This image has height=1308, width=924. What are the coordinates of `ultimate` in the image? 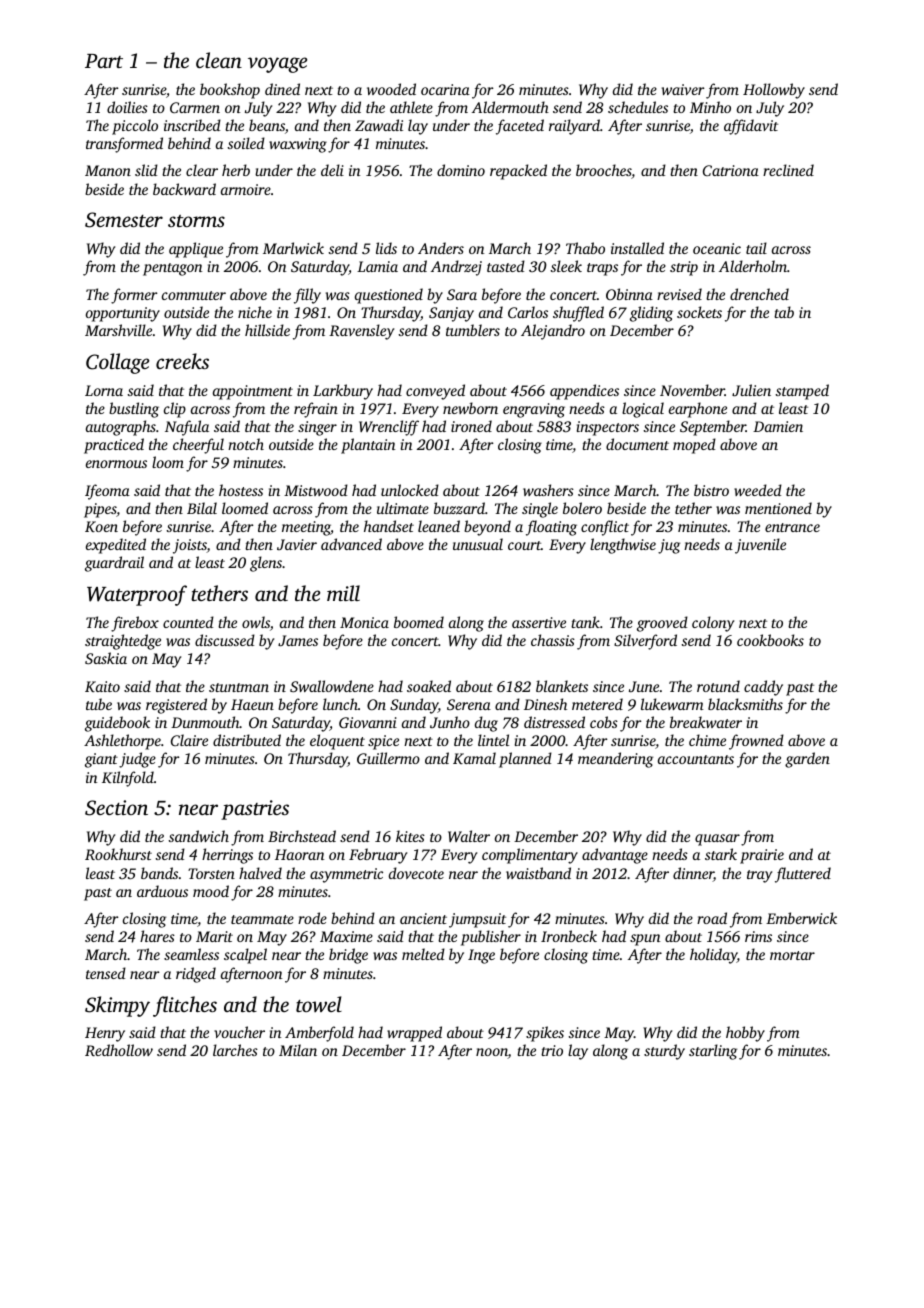 It's located at (403, 508).
